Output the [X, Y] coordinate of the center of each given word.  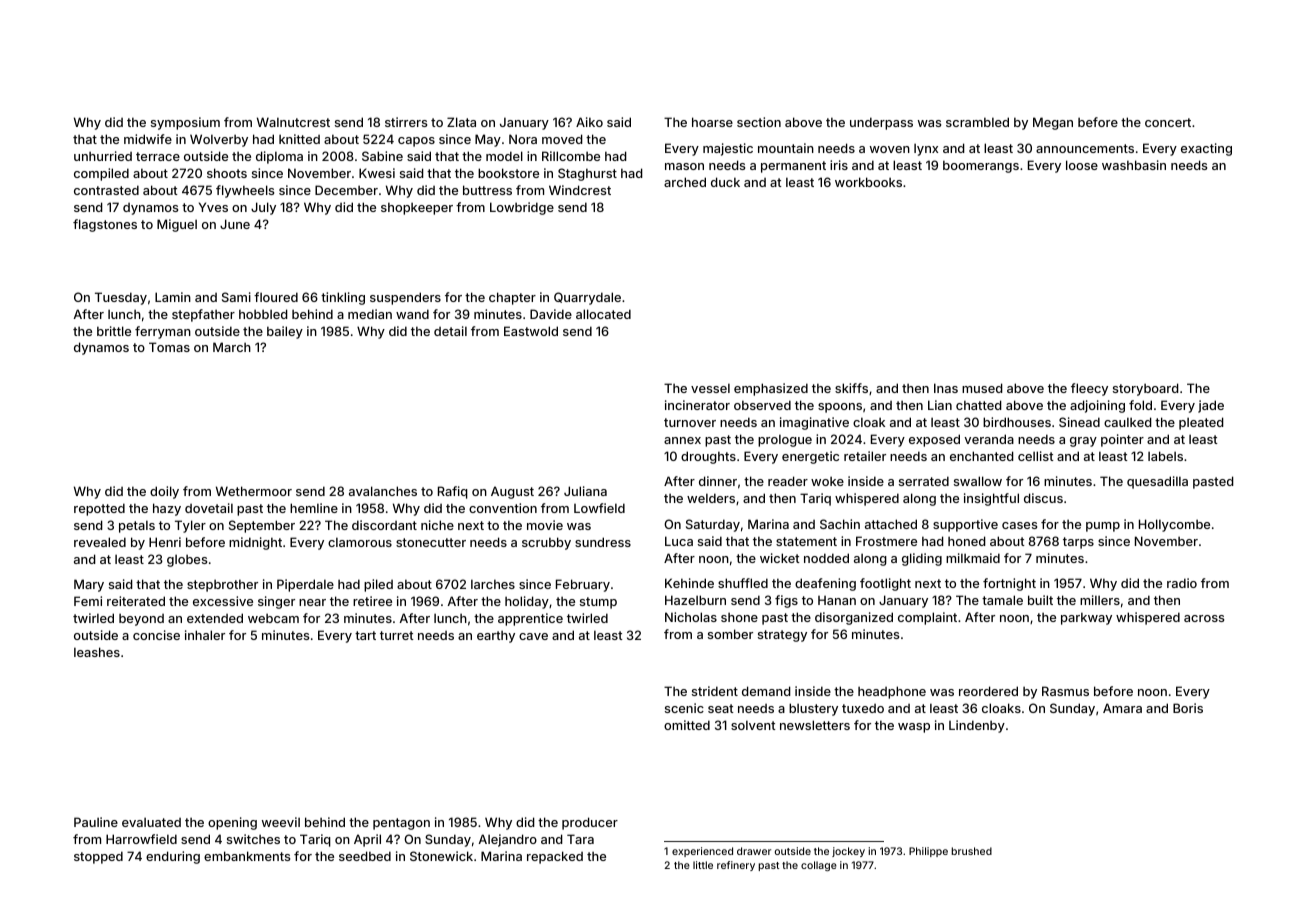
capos [416, 142]
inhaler [205, 635]
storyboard [1146, 389]
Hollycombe [1174, 525]
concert [1168, 122]
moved [562, 139]
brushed [971, 851]
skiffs [851, 388]
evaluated [151, 822]
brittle [114, 331]
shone [739, 617]
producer [590, 823]
